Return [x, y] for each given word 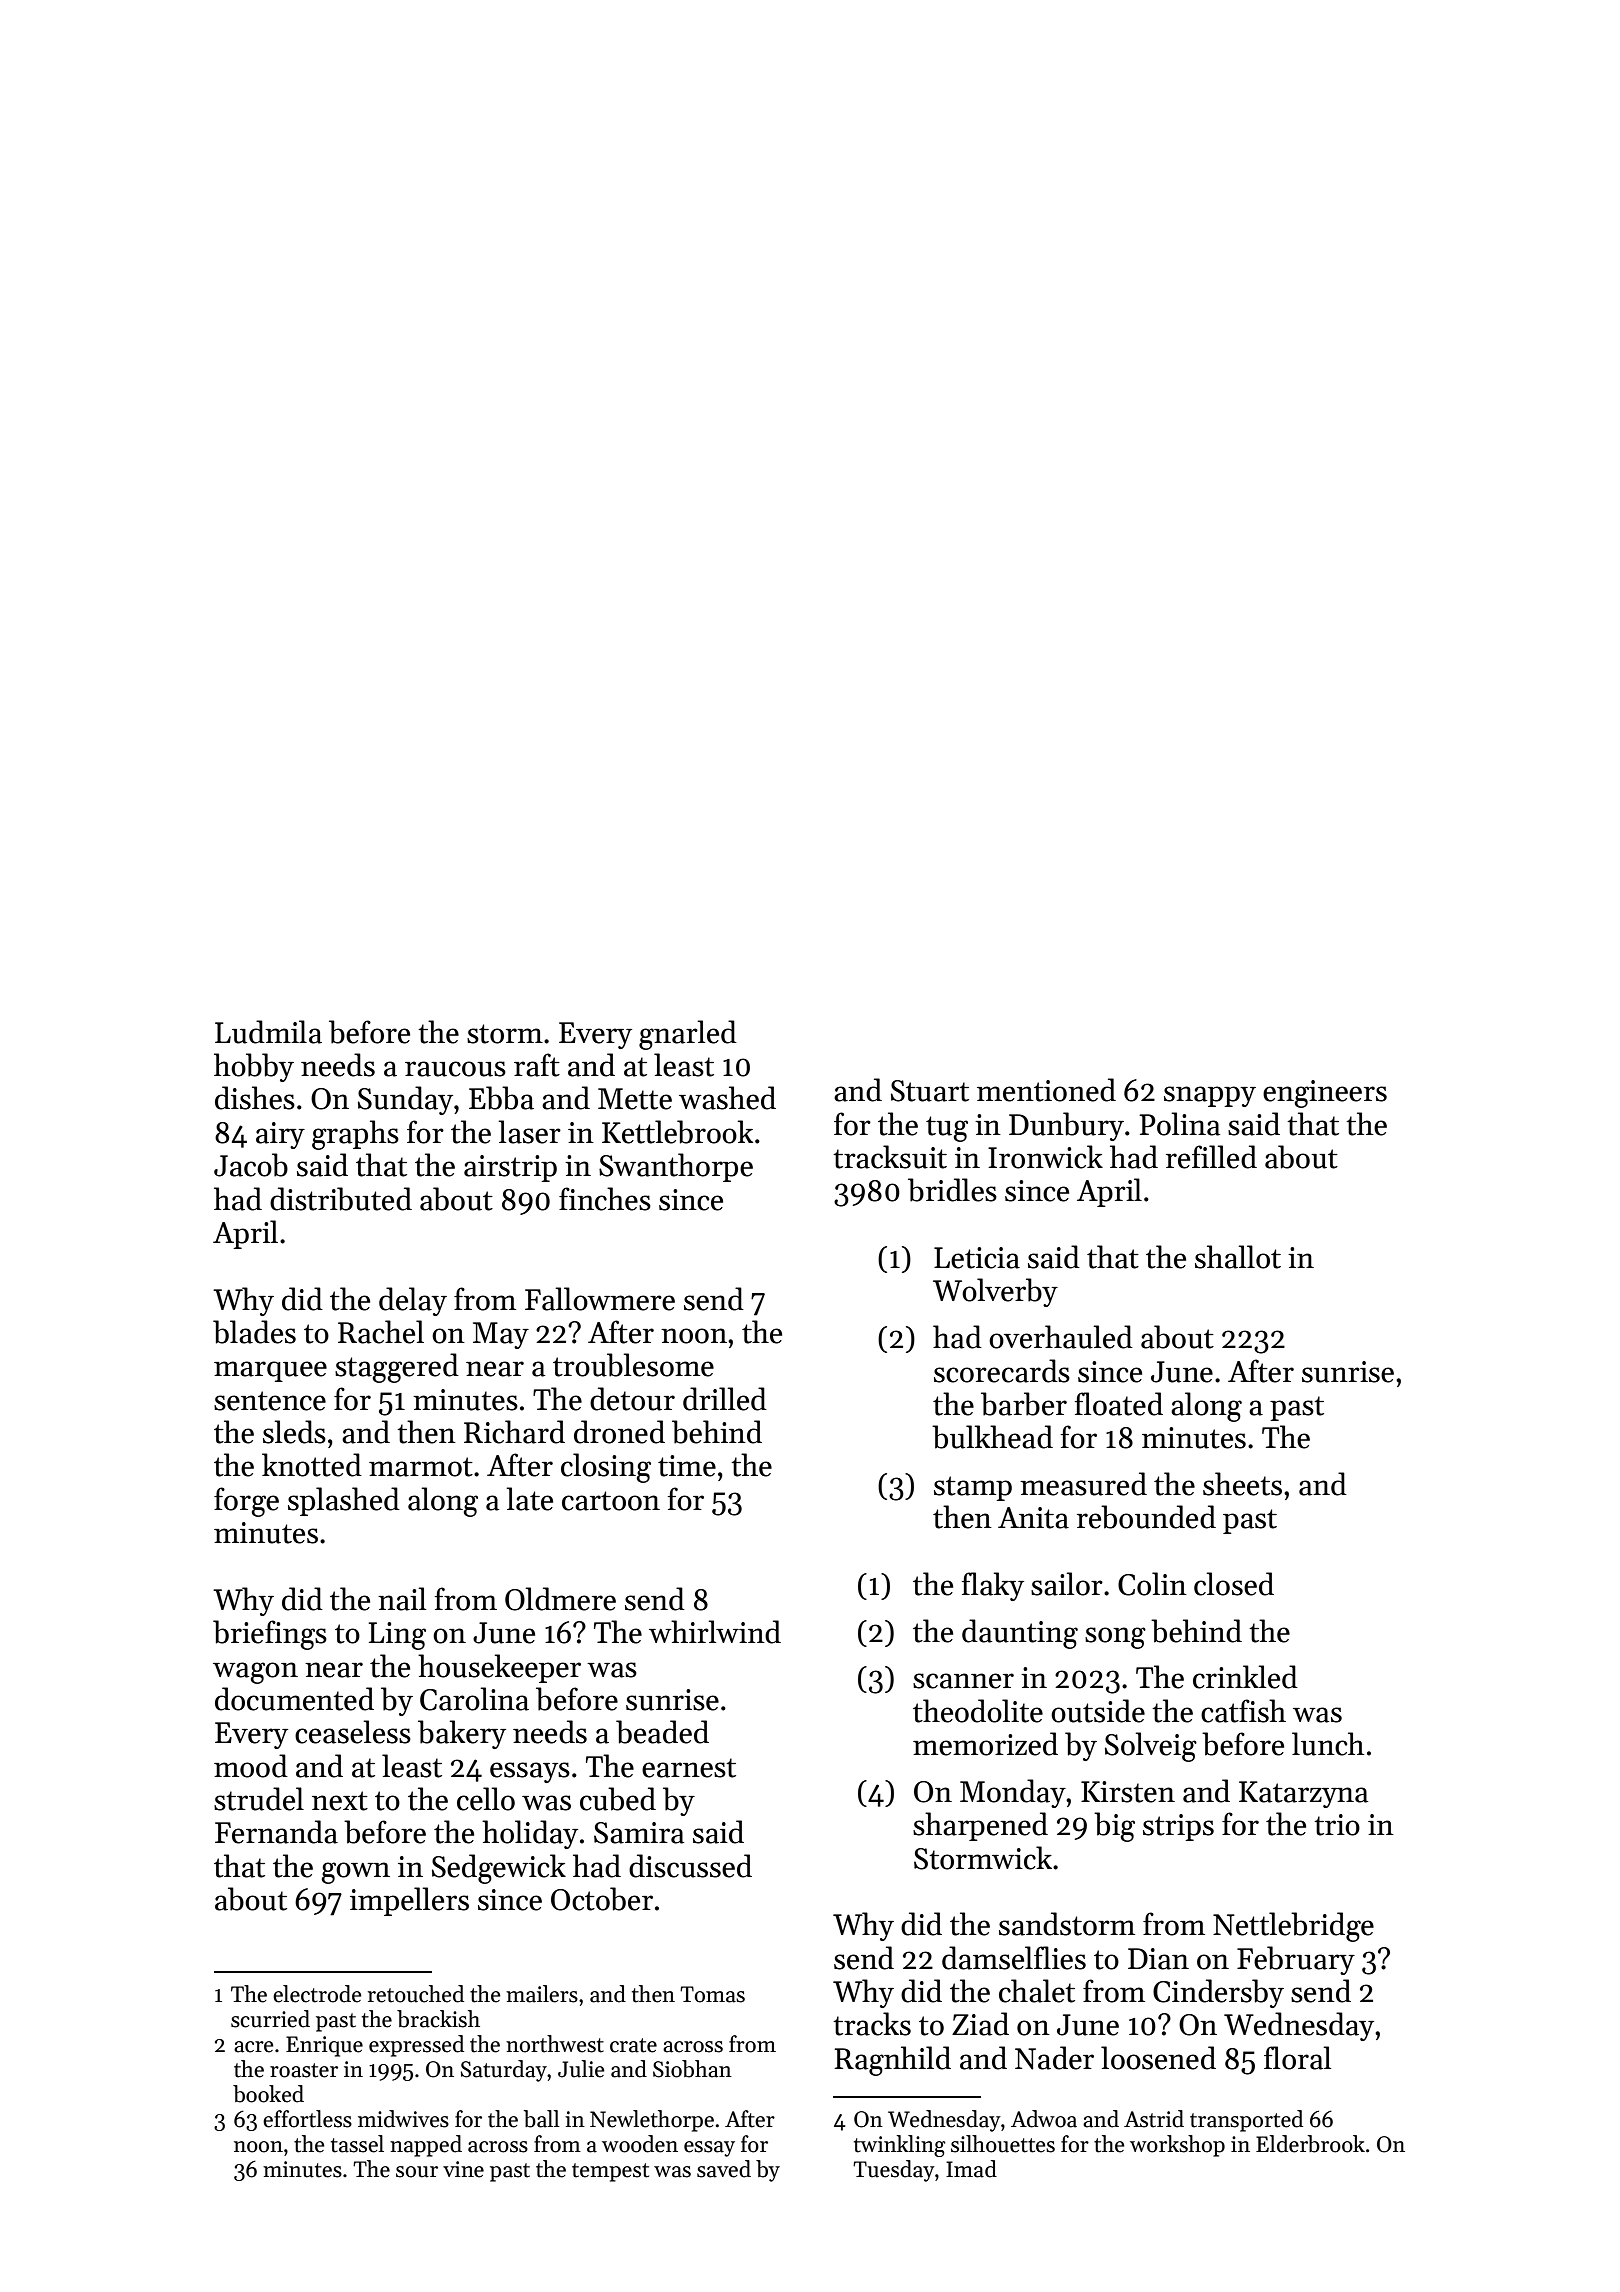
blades [254, 1332]
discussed [690, 1866]
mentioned [1046, 1090]
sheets [1242, 1484]
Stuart [930, 1091]
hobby [254, 1067]
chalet [1037, 1991]
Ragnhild [892, 2061]
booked [268, 2094]
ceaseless [353, 1732]
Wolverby [995, 1292]
